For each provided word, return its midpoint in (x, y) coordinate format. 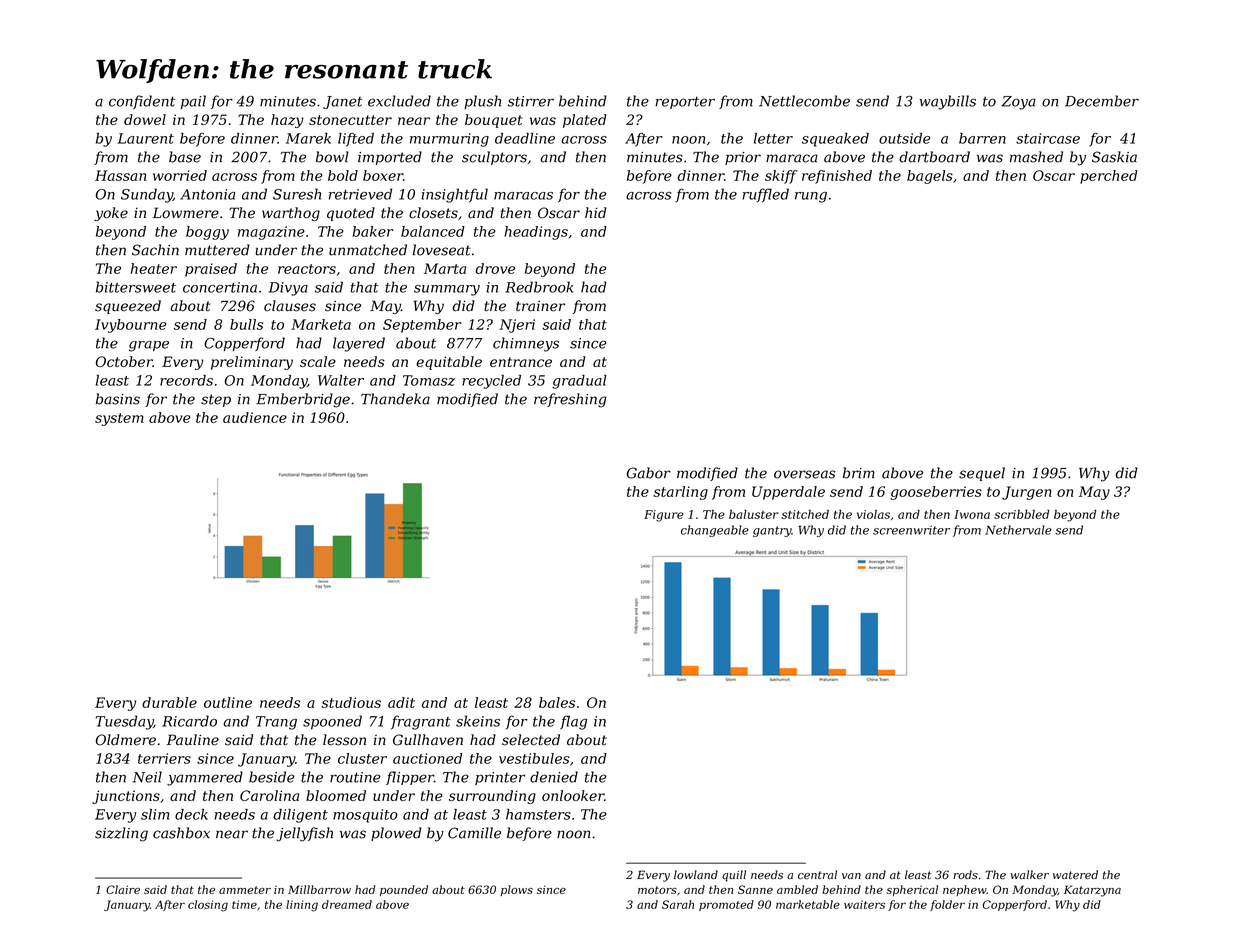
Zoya (1019, 103)
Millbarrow (319, 889)
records (186, 380)
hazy (287, 121)
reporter (685, 102)
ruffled (765, 195)
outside (905, 138)
